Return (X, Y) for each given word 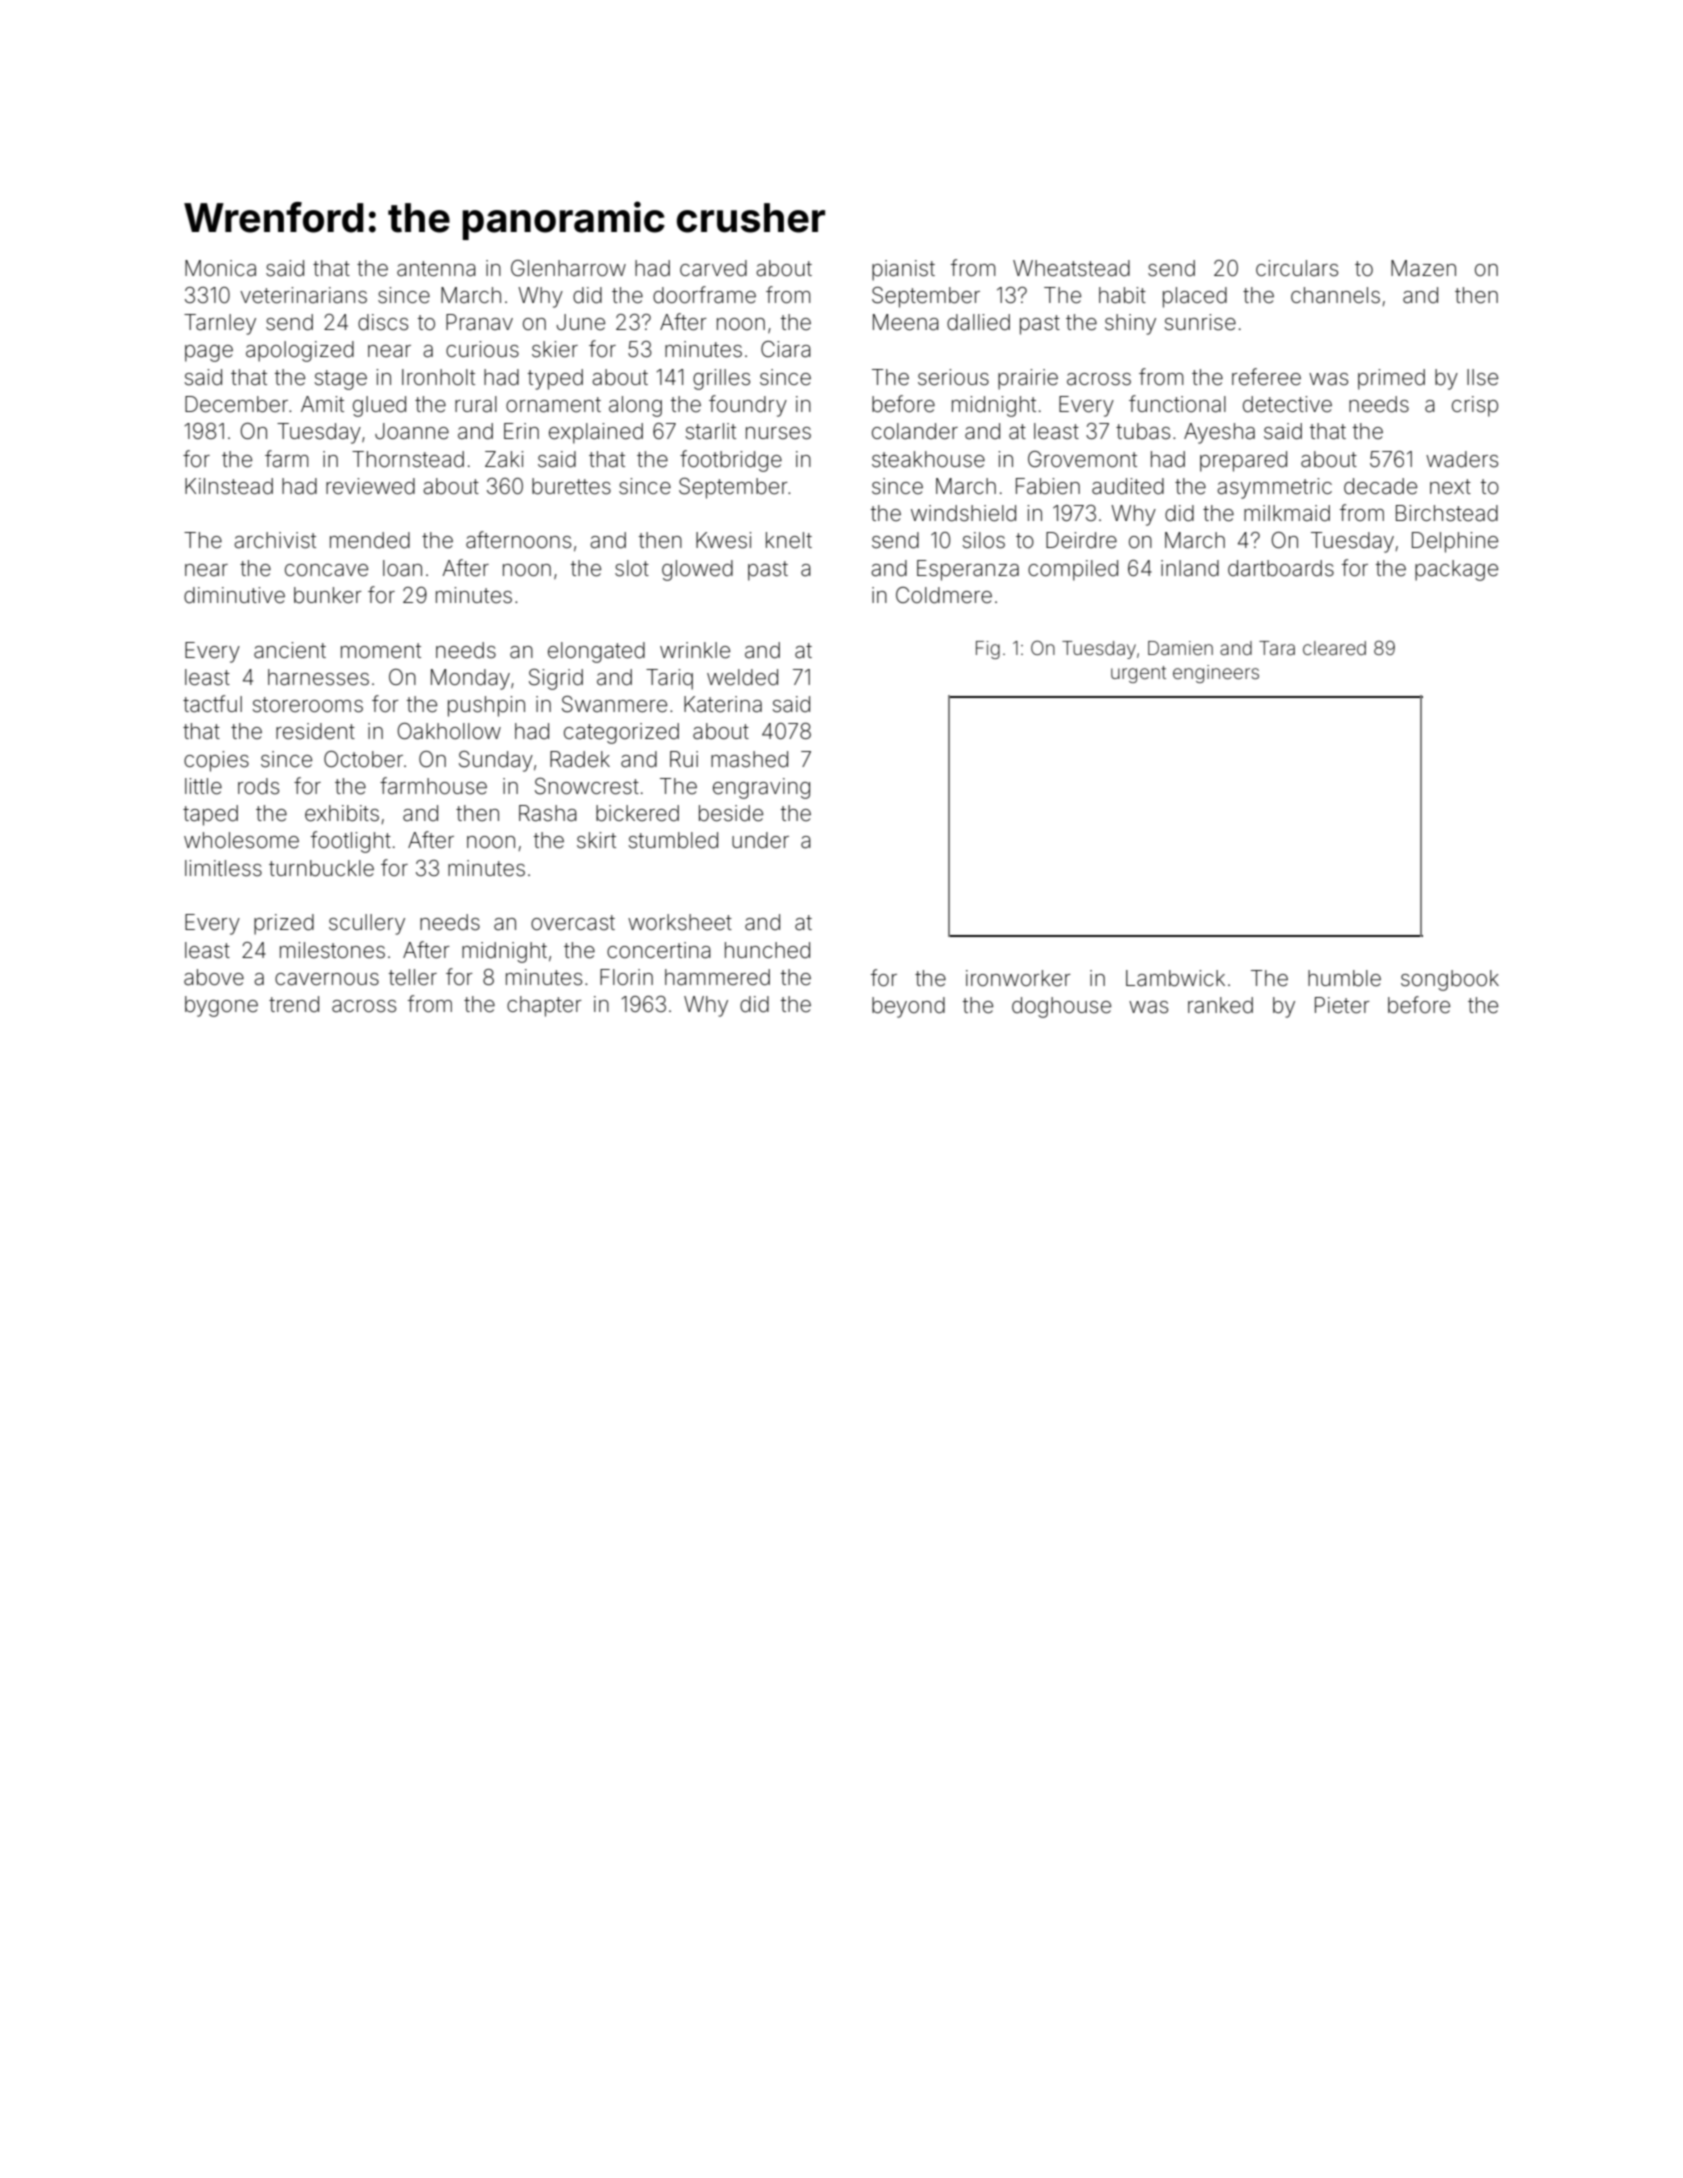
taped (210, 815)
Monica (220, 268)
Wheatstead (1071, 268)
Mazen (1423, 268)
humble (1344, 978)
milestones (332, 950)
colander (915, 431)
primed (1391, 379)
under (760, 840)
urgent (1138, 674)
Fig (988, 650)
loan (402, 568)
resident (315, 731)
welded (742, 677)
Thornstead (408, 459)
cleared (1334, 648)
